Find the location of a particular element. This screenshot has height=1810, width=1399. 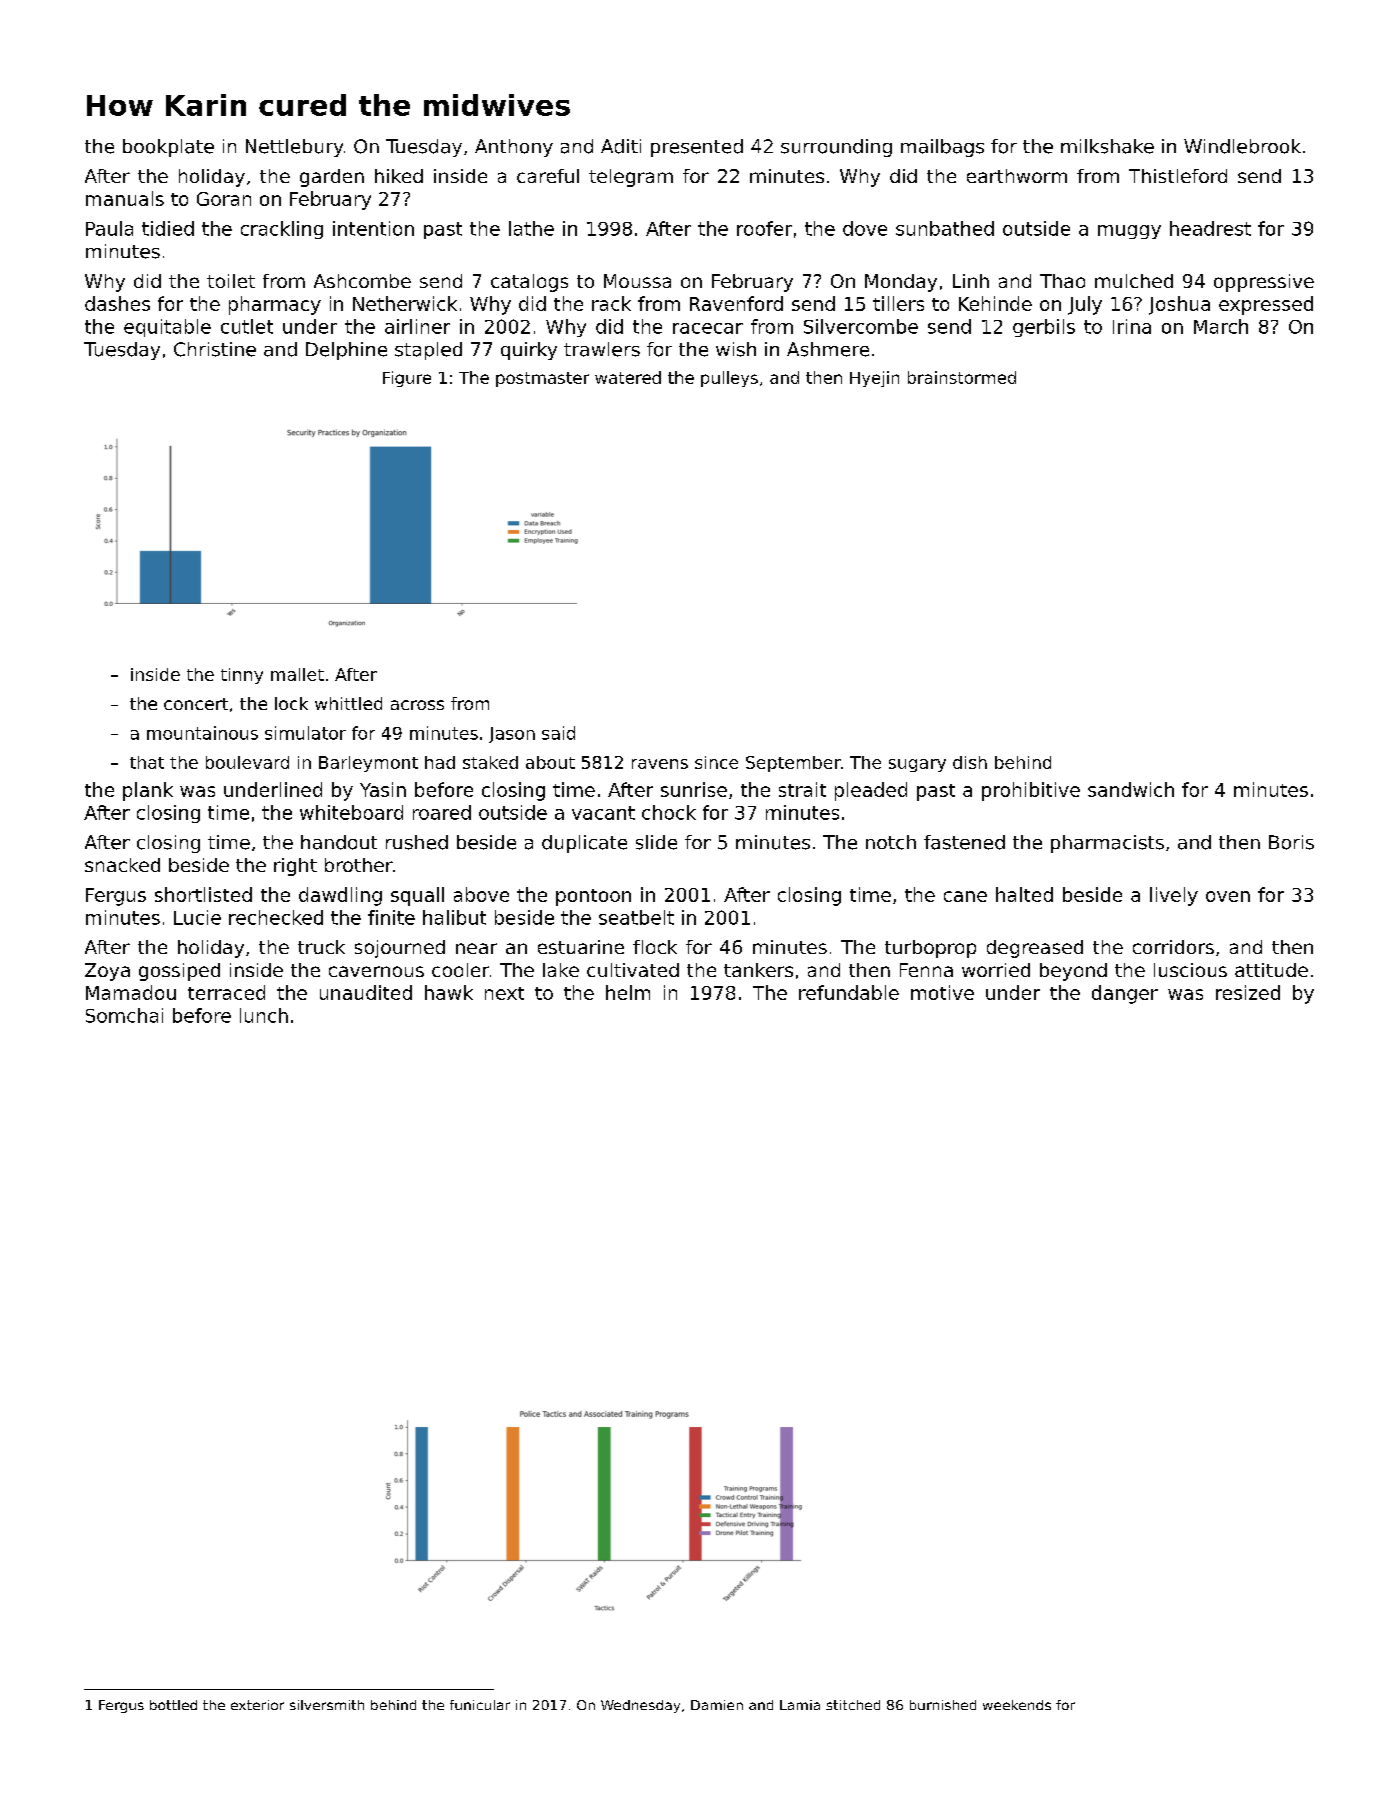

resized is located at coordinates (1248, 992).
